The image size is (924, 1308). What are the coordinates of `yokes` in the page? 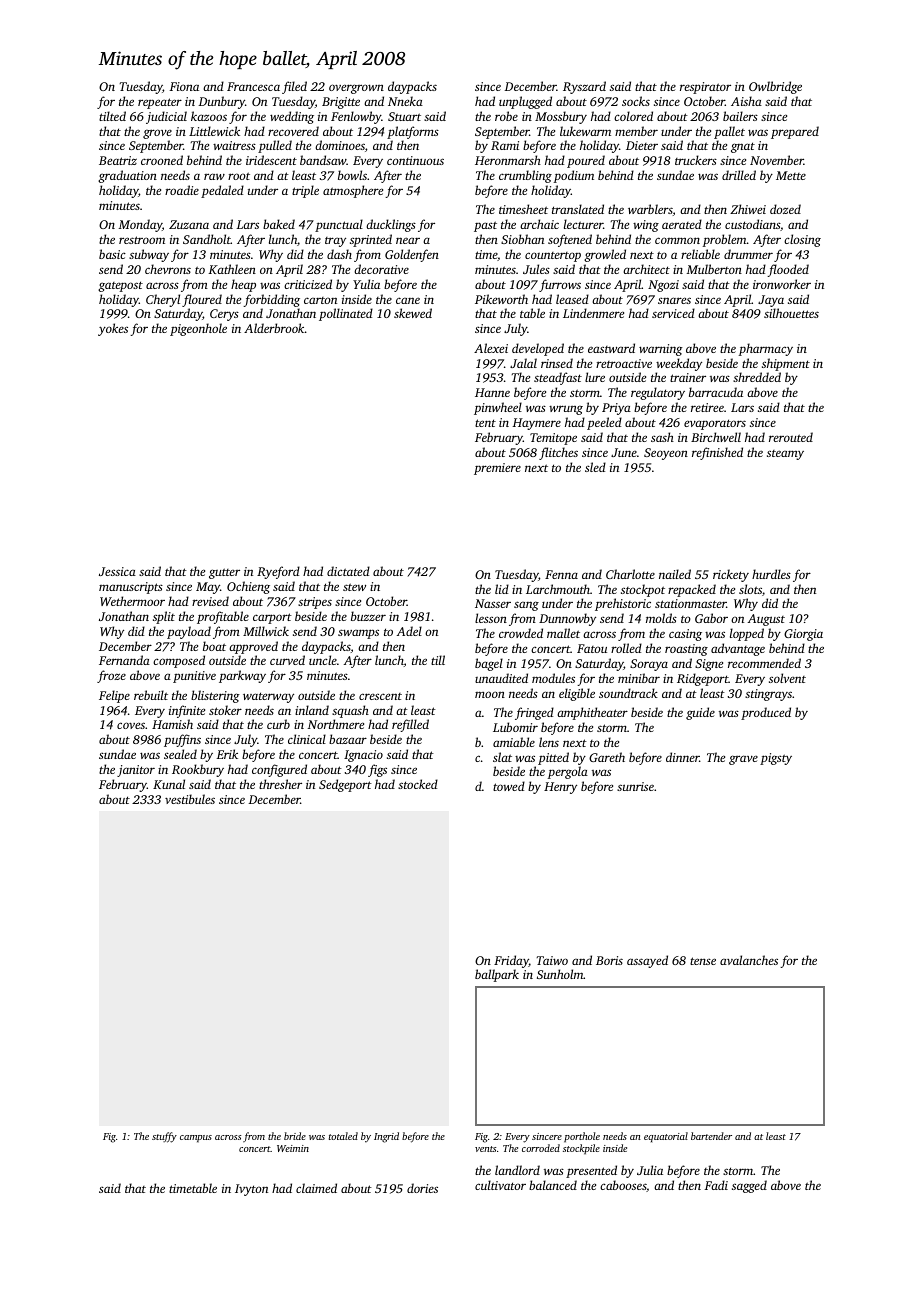 It's located at (113, 329).
